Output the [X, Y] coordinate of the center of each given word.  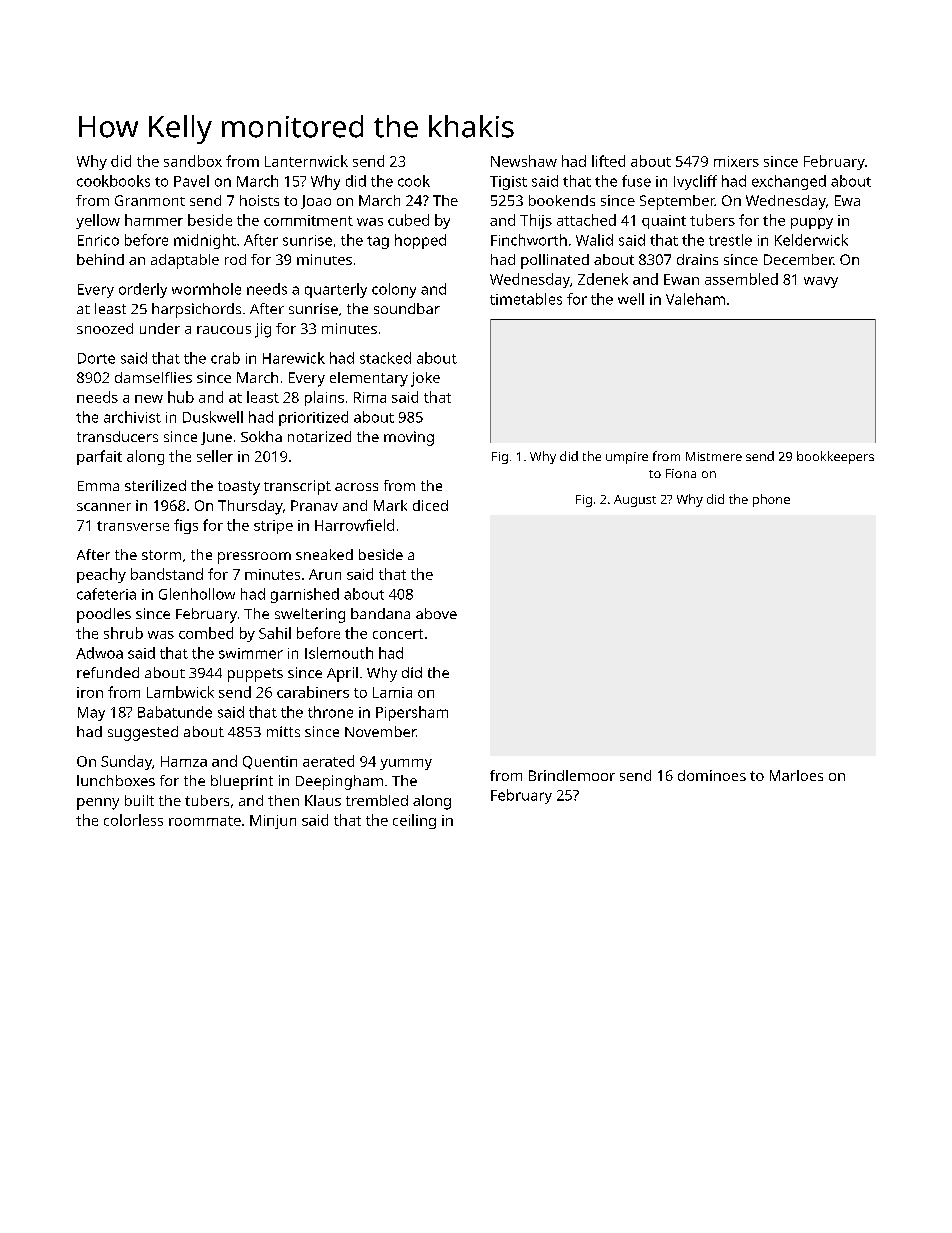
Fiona [681, 473]
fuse [636, 181]
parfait [99, 457]
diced [430, 505]
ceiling [414, 821]
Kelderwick [811, 240]
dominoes [712, 775]
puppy [812, 223]
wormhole [206, 289]
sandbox [193, 161]
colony [394, 290]
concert [398, 634]
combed [206, 633]
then [283, 800]
